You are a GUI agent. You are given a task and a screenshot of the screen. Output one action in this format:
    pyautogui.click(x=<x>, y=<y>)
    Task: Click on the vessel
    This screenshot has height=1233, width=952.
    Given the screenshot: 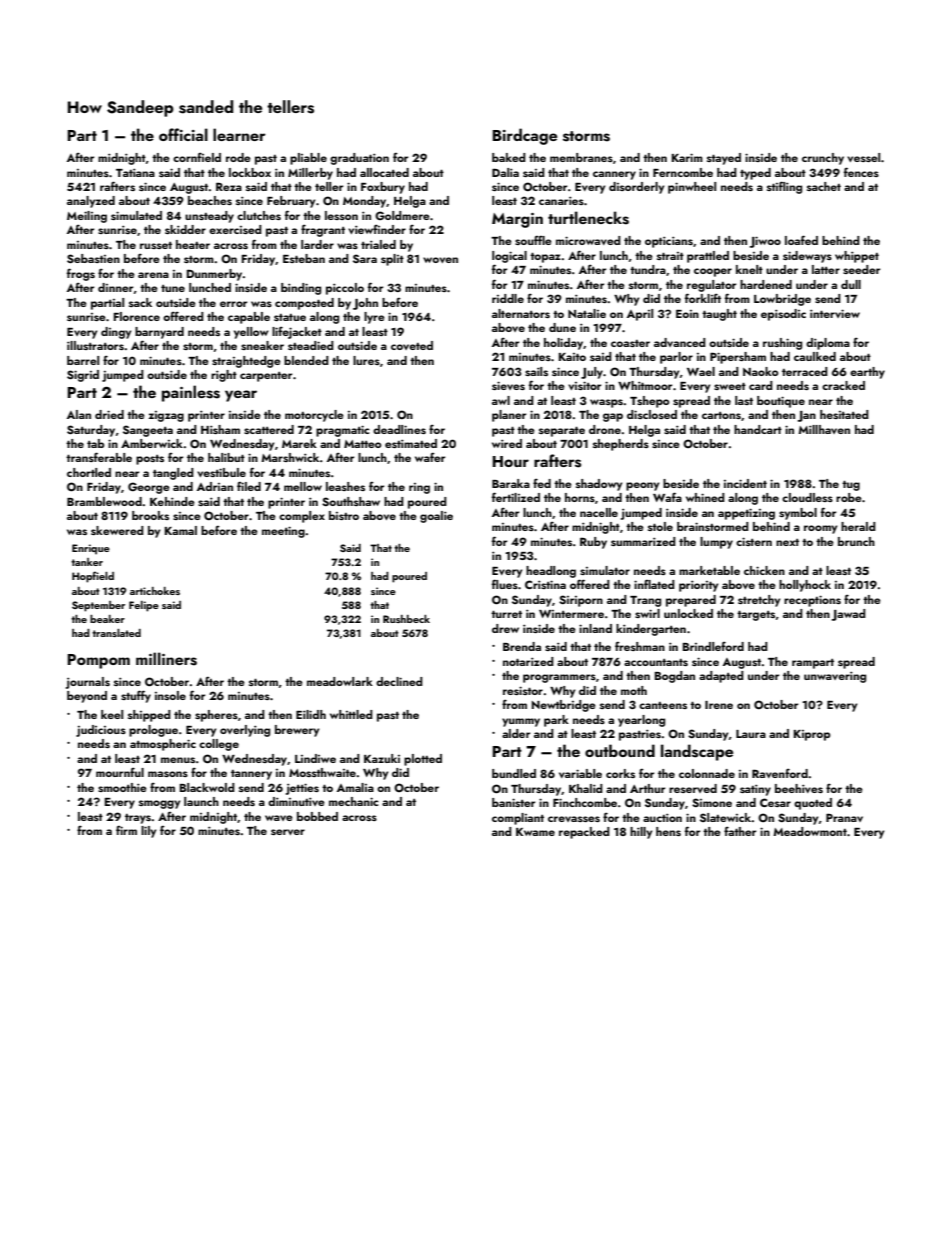 What is the action you would take?
    pyautogui.click(x=863, y=157)
